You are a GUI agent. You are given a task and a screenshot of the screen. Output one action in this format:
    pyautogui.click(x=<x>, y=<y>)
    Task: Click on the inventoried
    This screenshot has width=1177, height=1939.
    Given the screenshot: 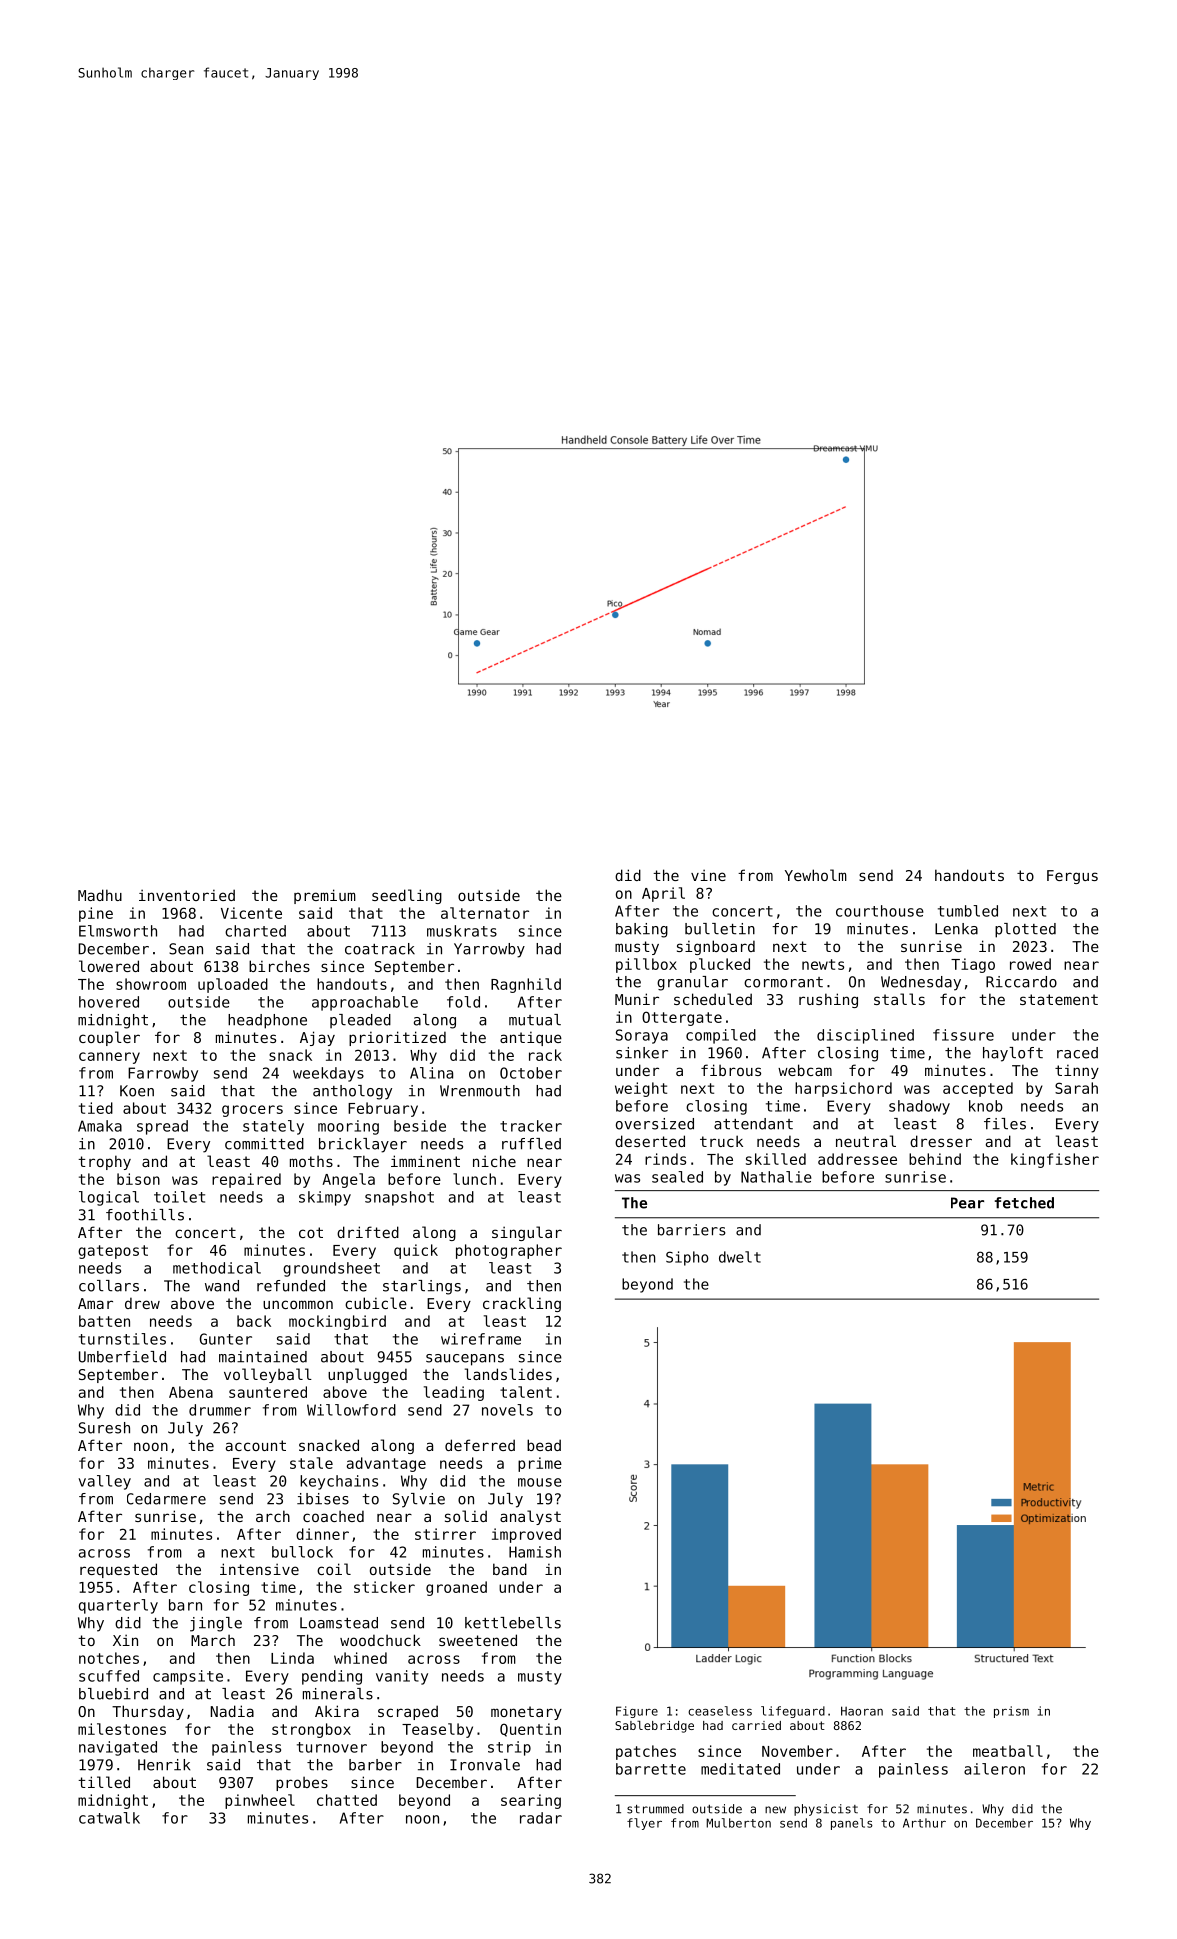 What is the action you would take?
    pyautogui.click(x=187, y=895)
